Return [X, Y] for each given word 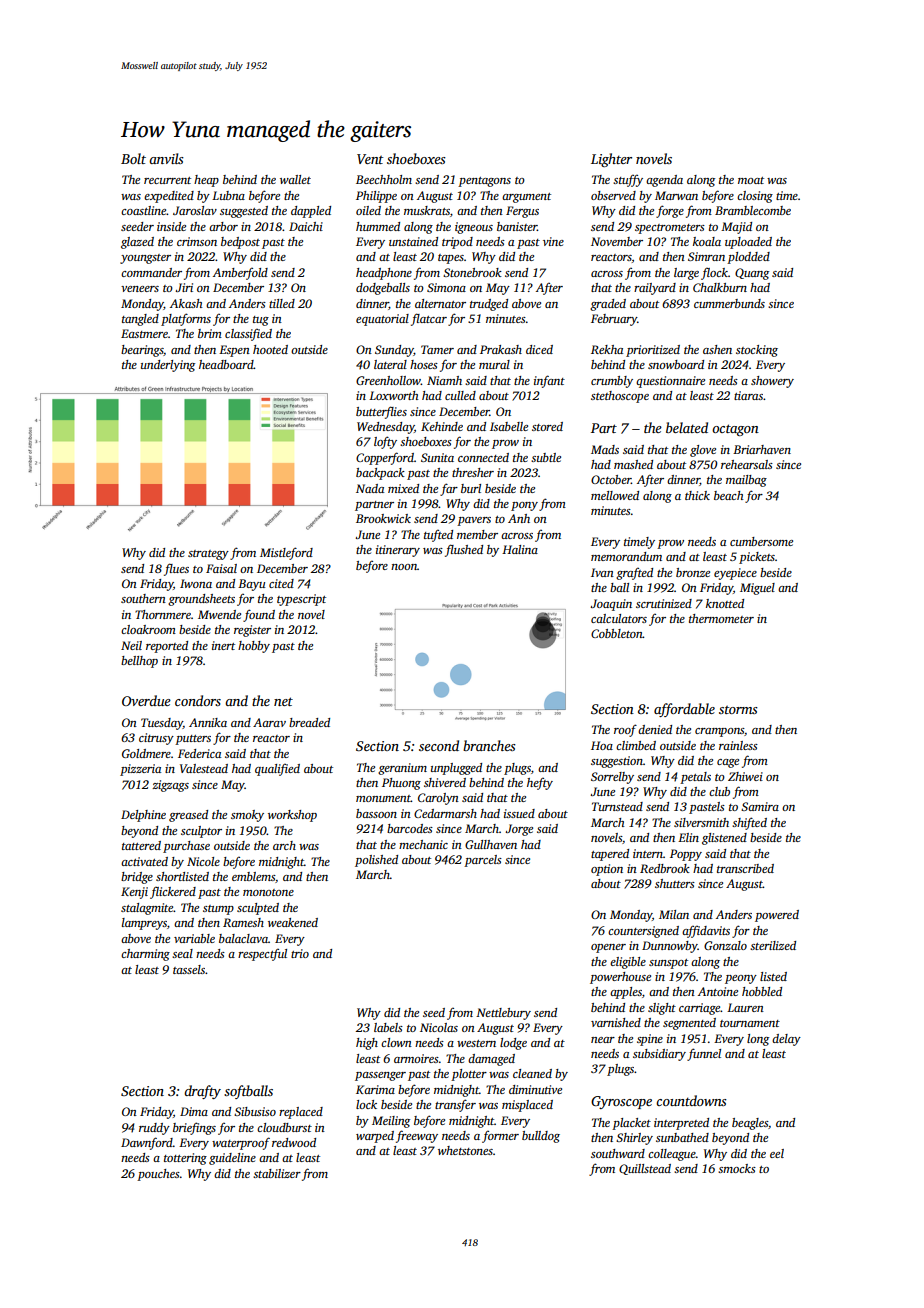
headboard [226, 364]
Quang [752, 274]
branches [489, 745]
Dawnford [147, 1143]
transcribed [745, 868]
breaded [309, 722]
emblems [253, 876]
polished [376, 861]
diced [539, 349]
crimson [197, 241]
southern [143, 598]
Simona [446, 287]
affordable [684, 710]
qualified [277, 770]
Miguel [757, 589]
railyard [655, 289]
